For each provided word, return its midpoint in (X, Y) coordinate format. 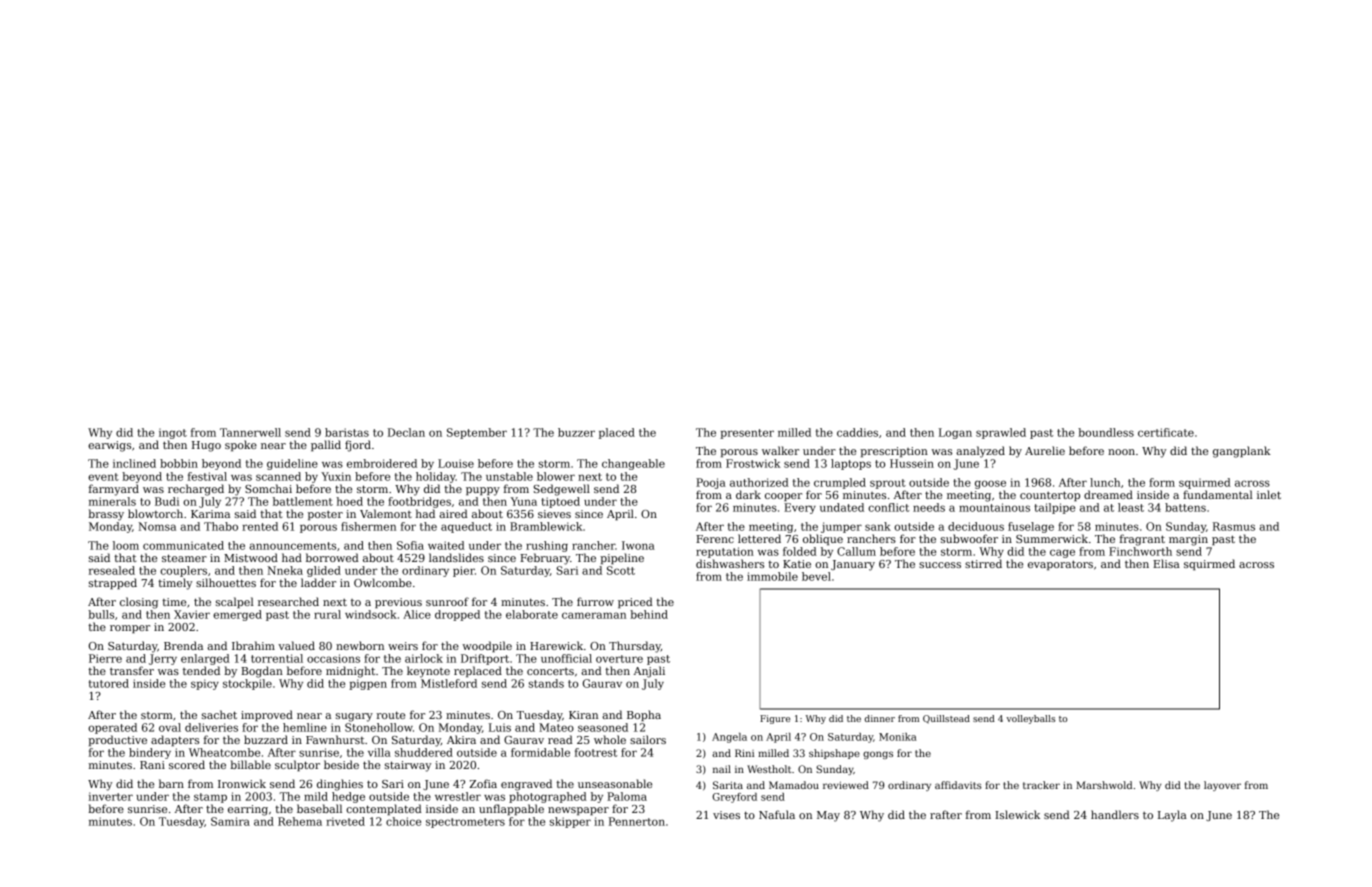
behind (649, 614)
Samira (230, 821)
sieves (554, 514)
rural (327, 614)
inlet (1269, 494)
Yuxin (336, 476)
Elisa (1166, 563)
